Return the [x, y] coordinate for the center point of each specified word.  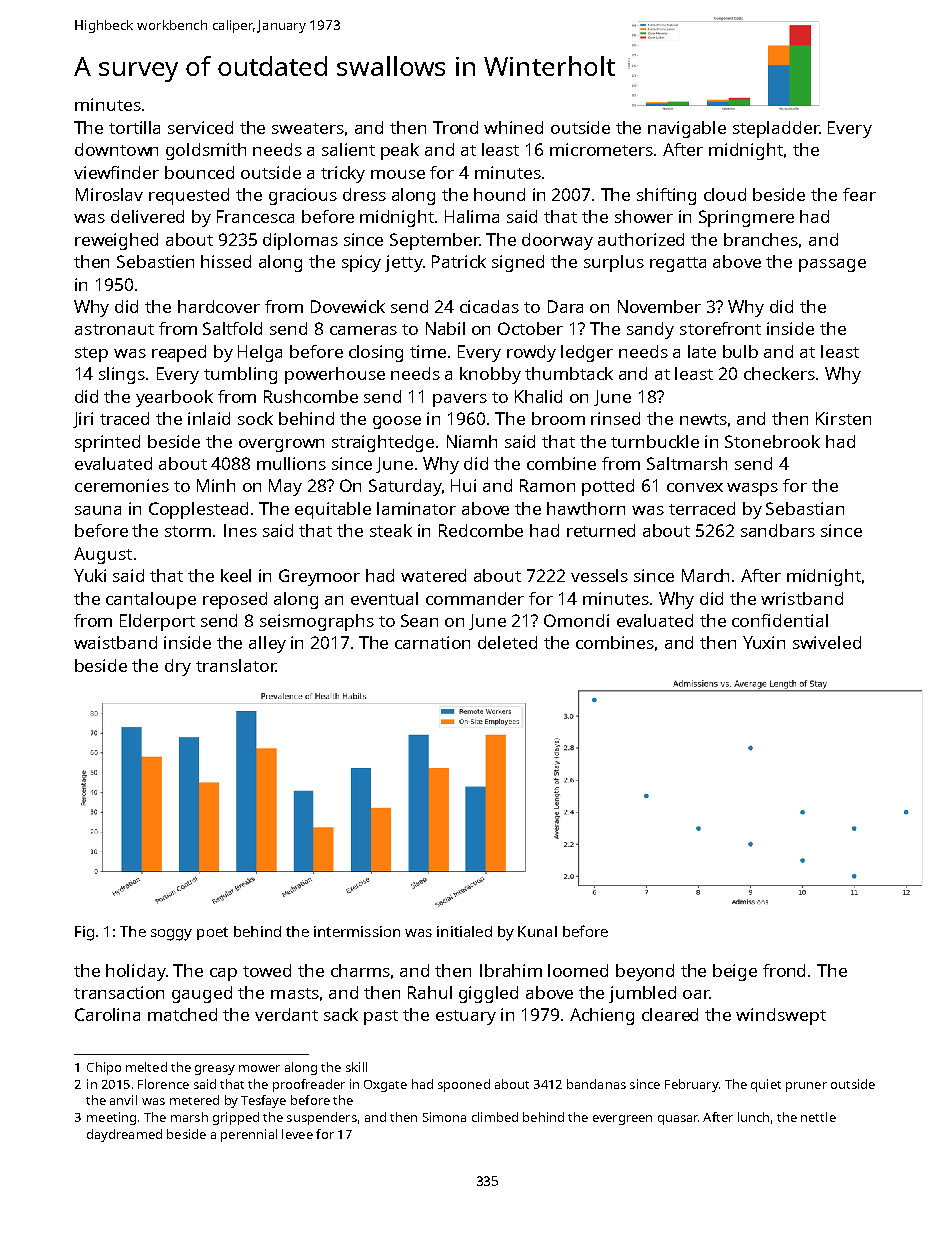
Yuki [90, 575]
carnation [432, 642]
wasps [752, 489]
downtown [116, 149]
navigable [687, 129]
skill [356, 1067]
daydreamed [124, 1135]
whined [513, 127]
